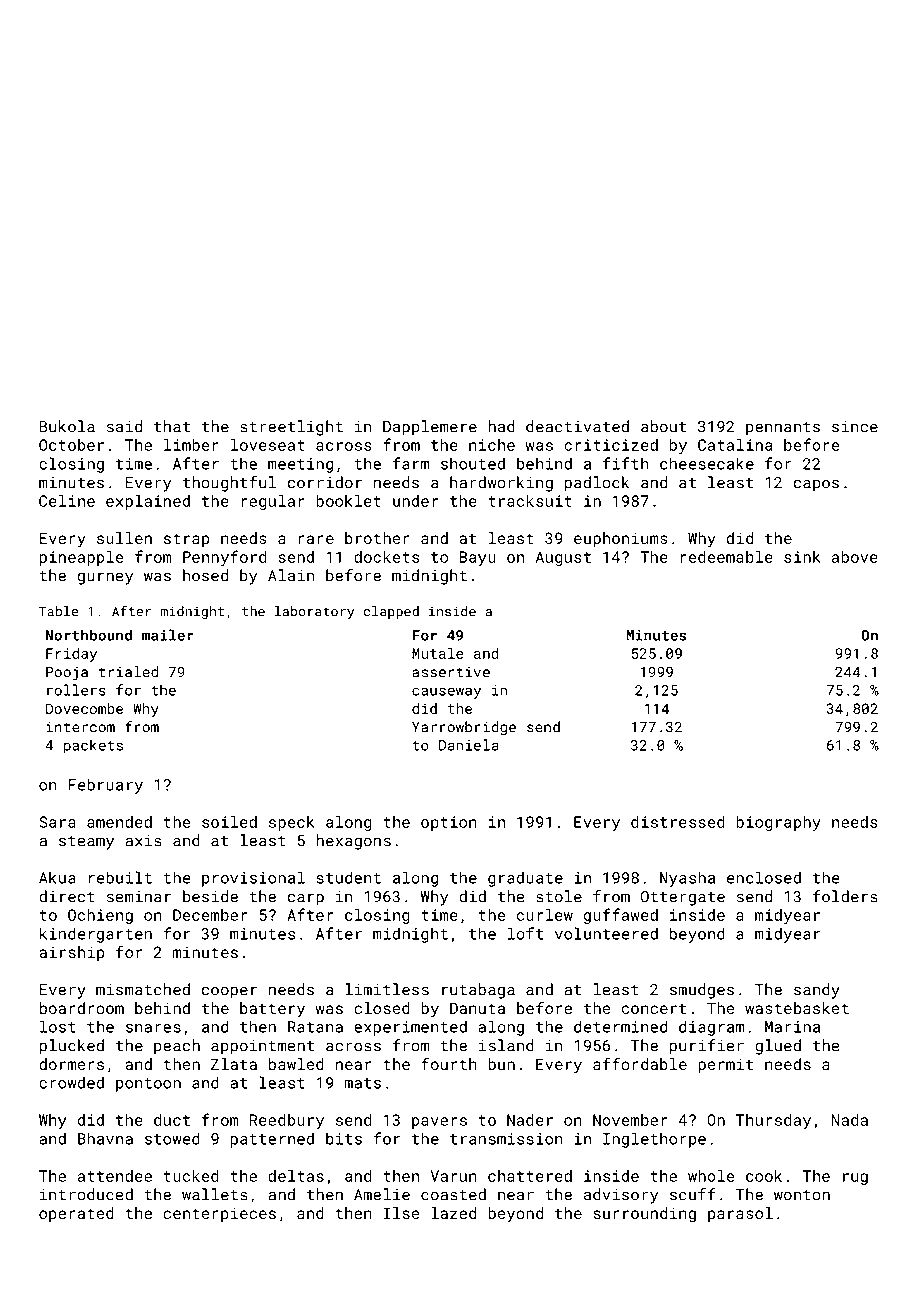  Describe the element at coordinates (391, 612) in the screenshot. I see `clapped` at that location.
